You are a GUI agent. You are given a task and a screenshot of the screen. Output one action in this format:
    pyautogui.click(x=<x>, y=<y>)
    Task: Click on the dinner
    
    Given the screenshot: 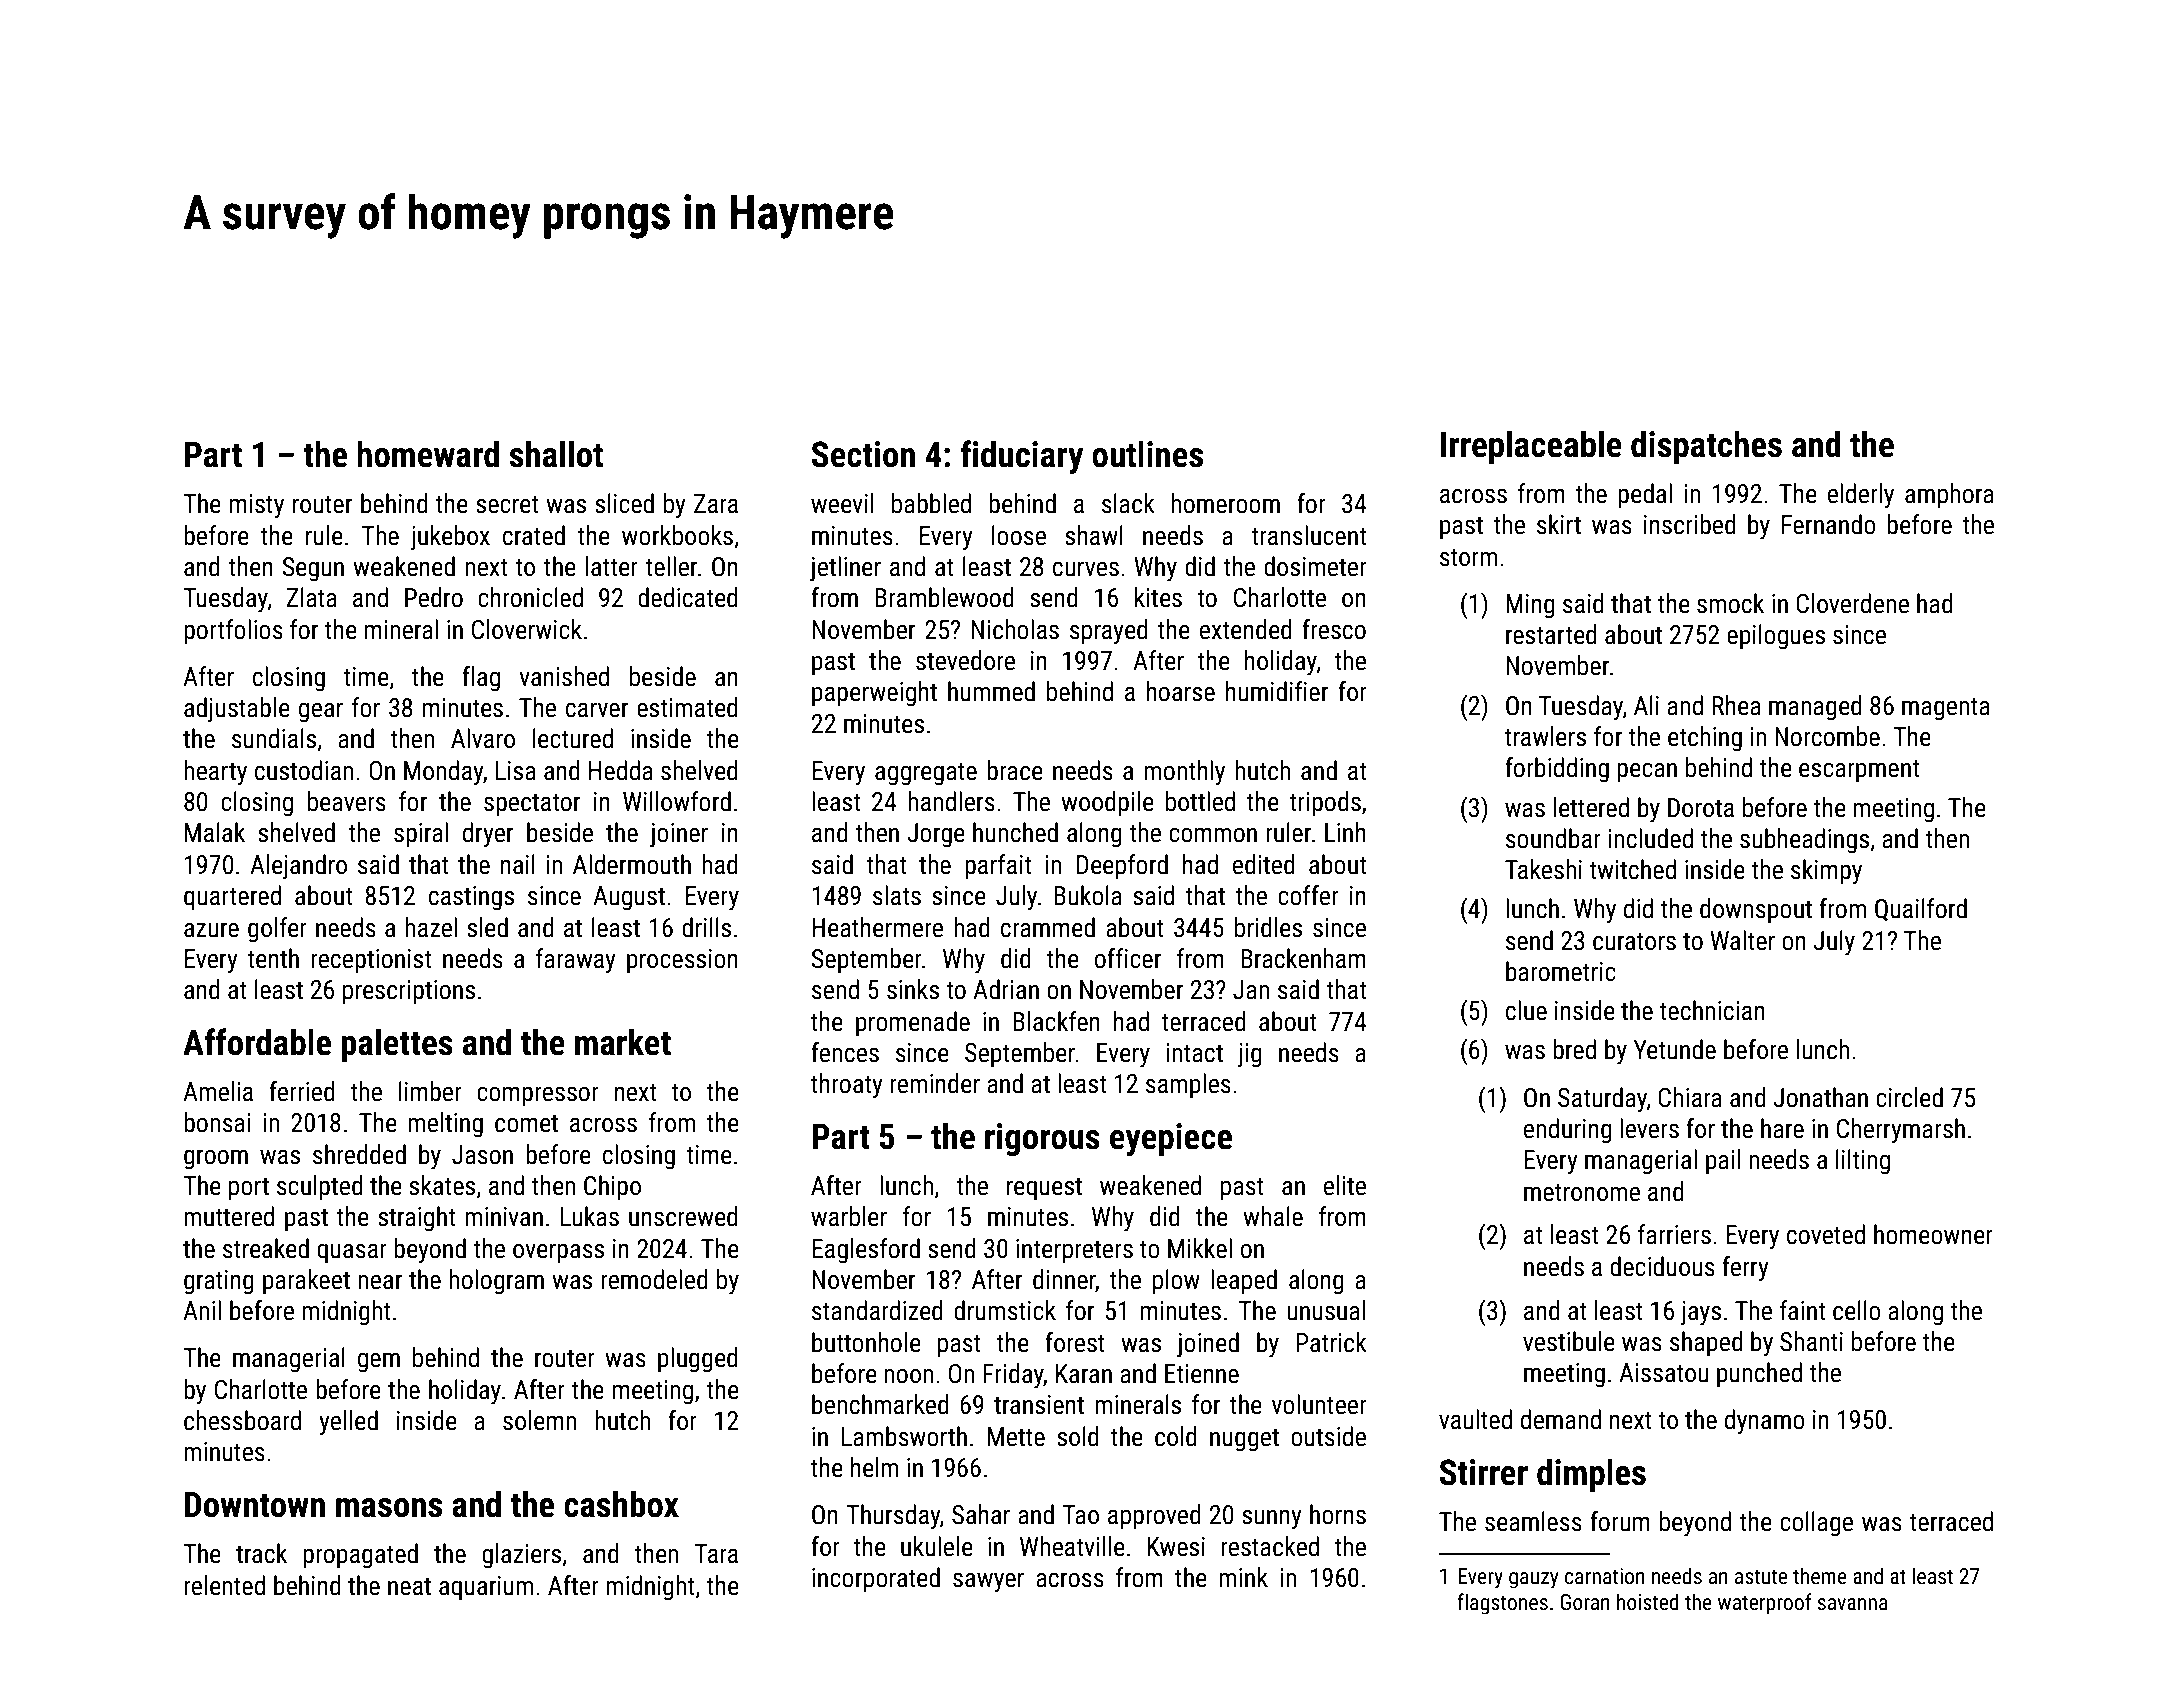 What is the action you would take?
    pyautogui.click(x=1064, y=1280)
